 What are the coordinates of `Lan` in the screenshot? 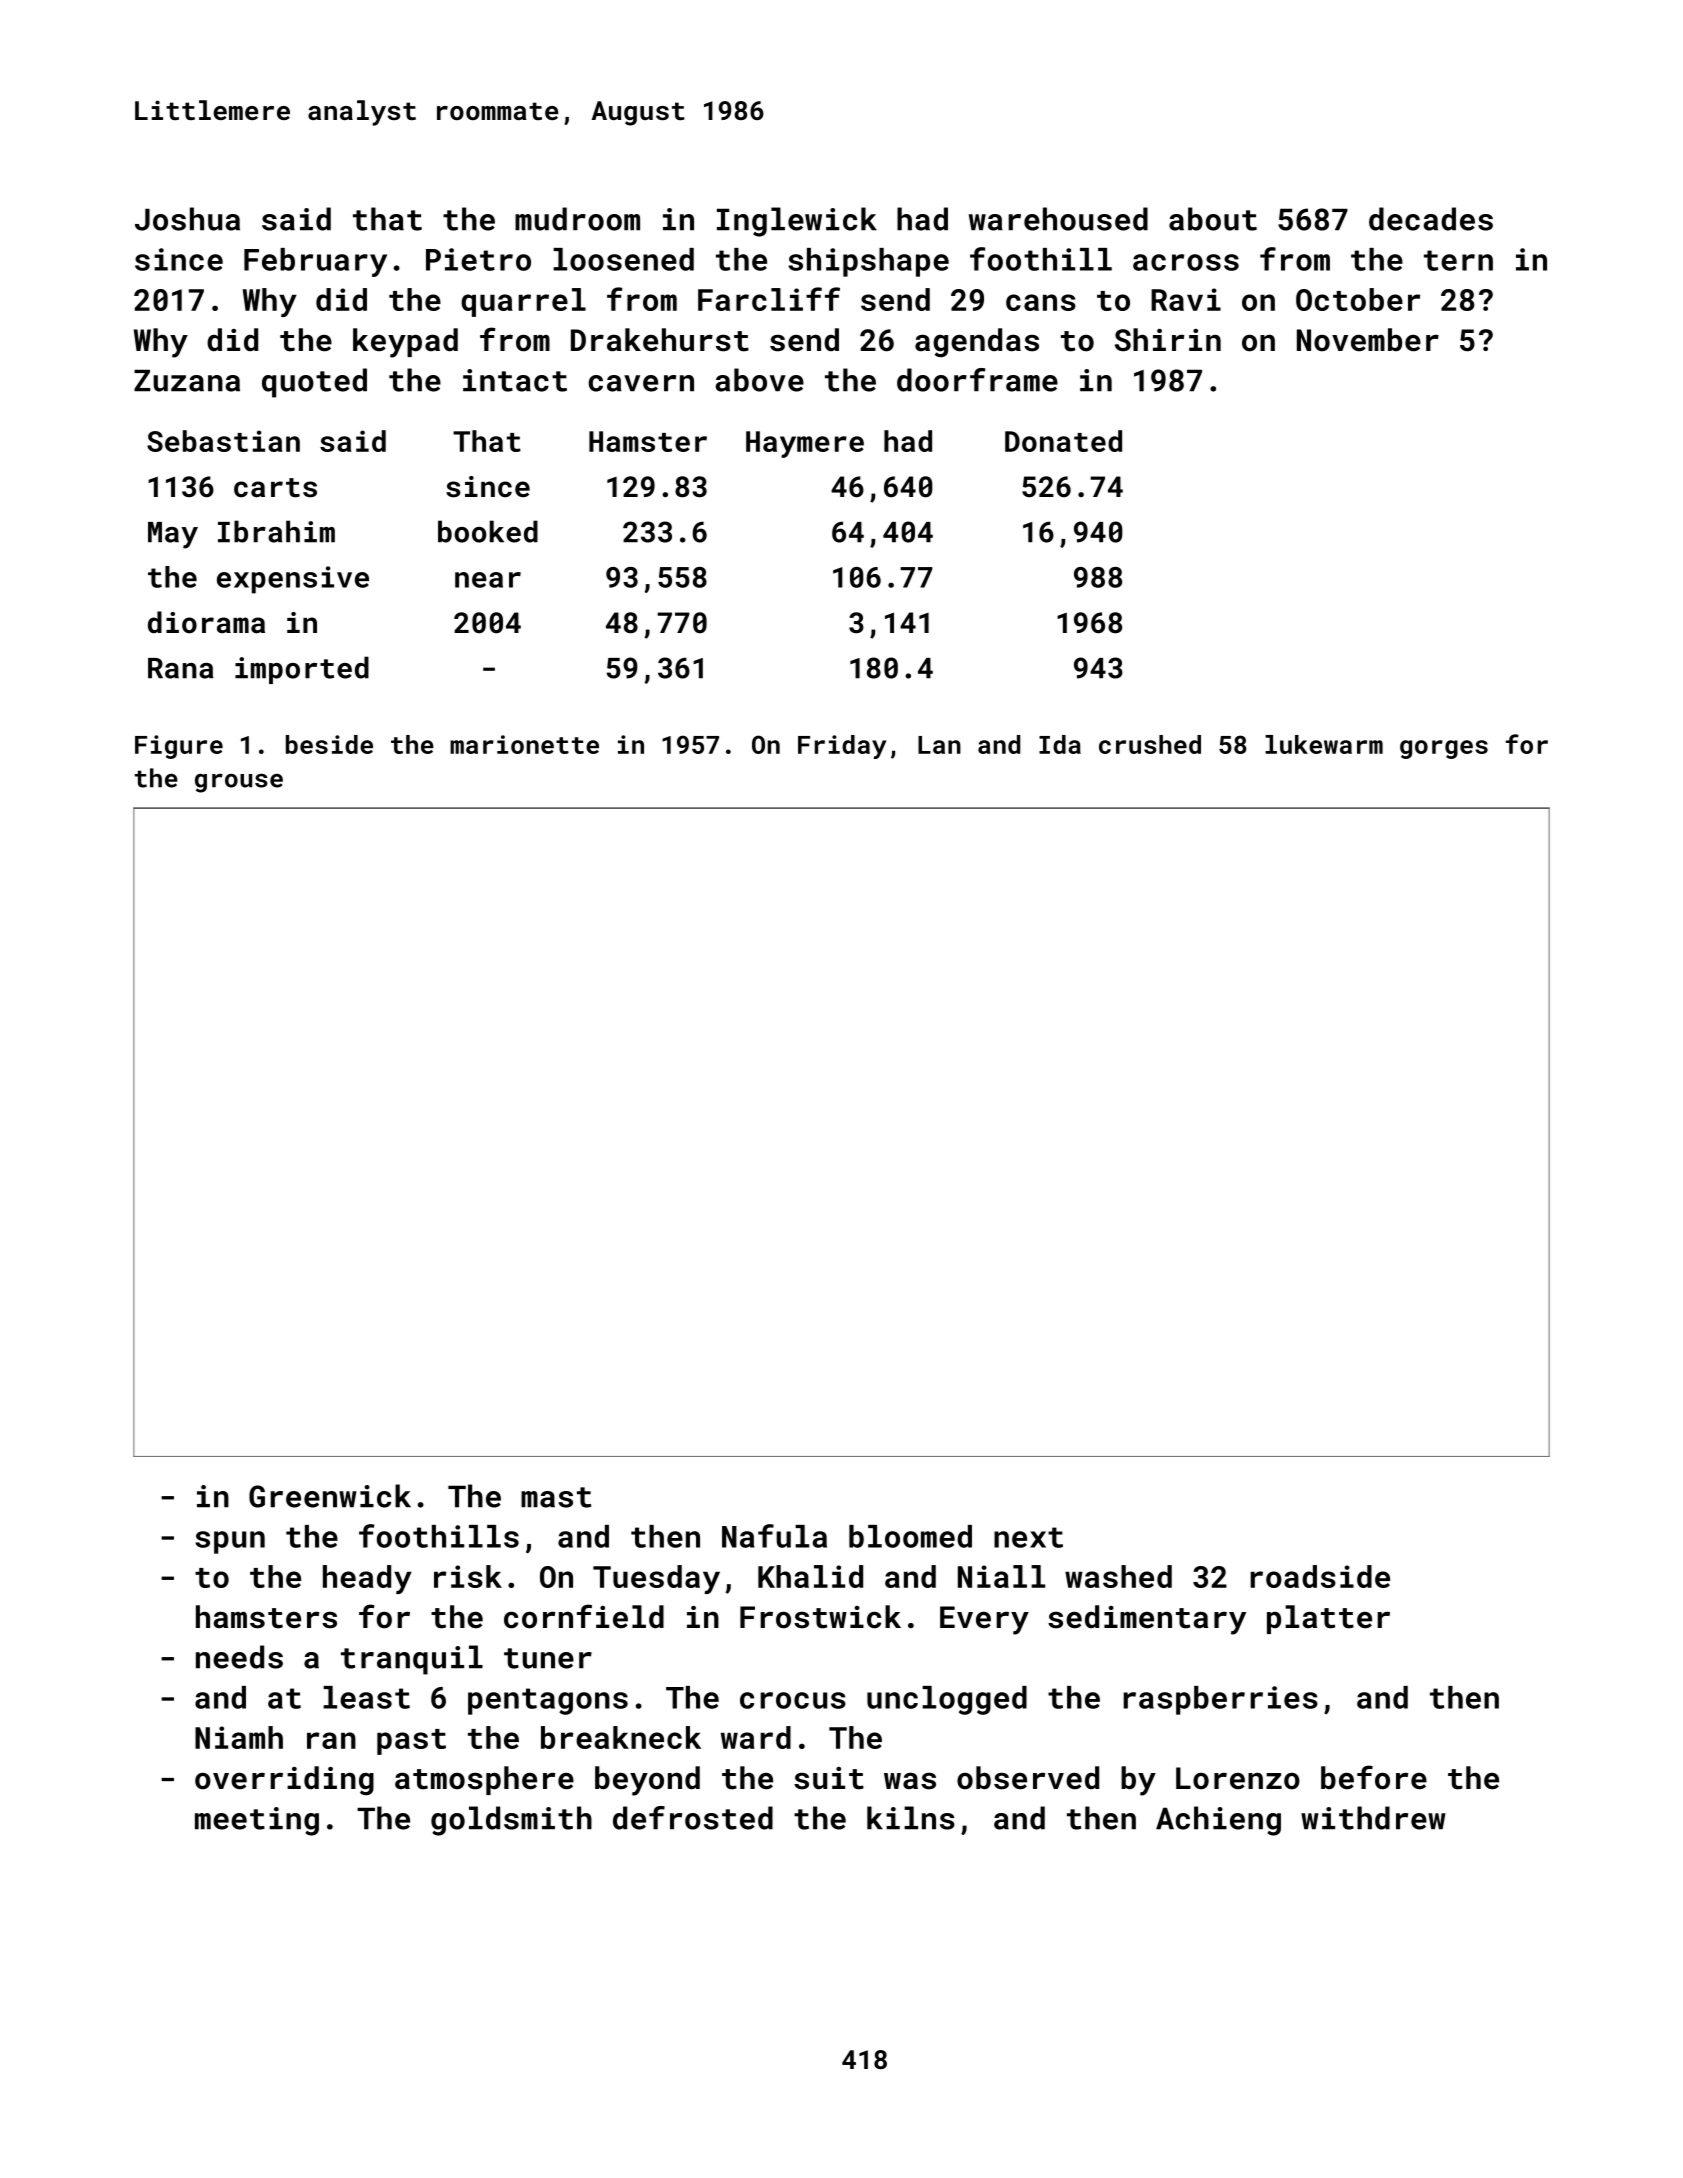 It's located at (939, 745).
